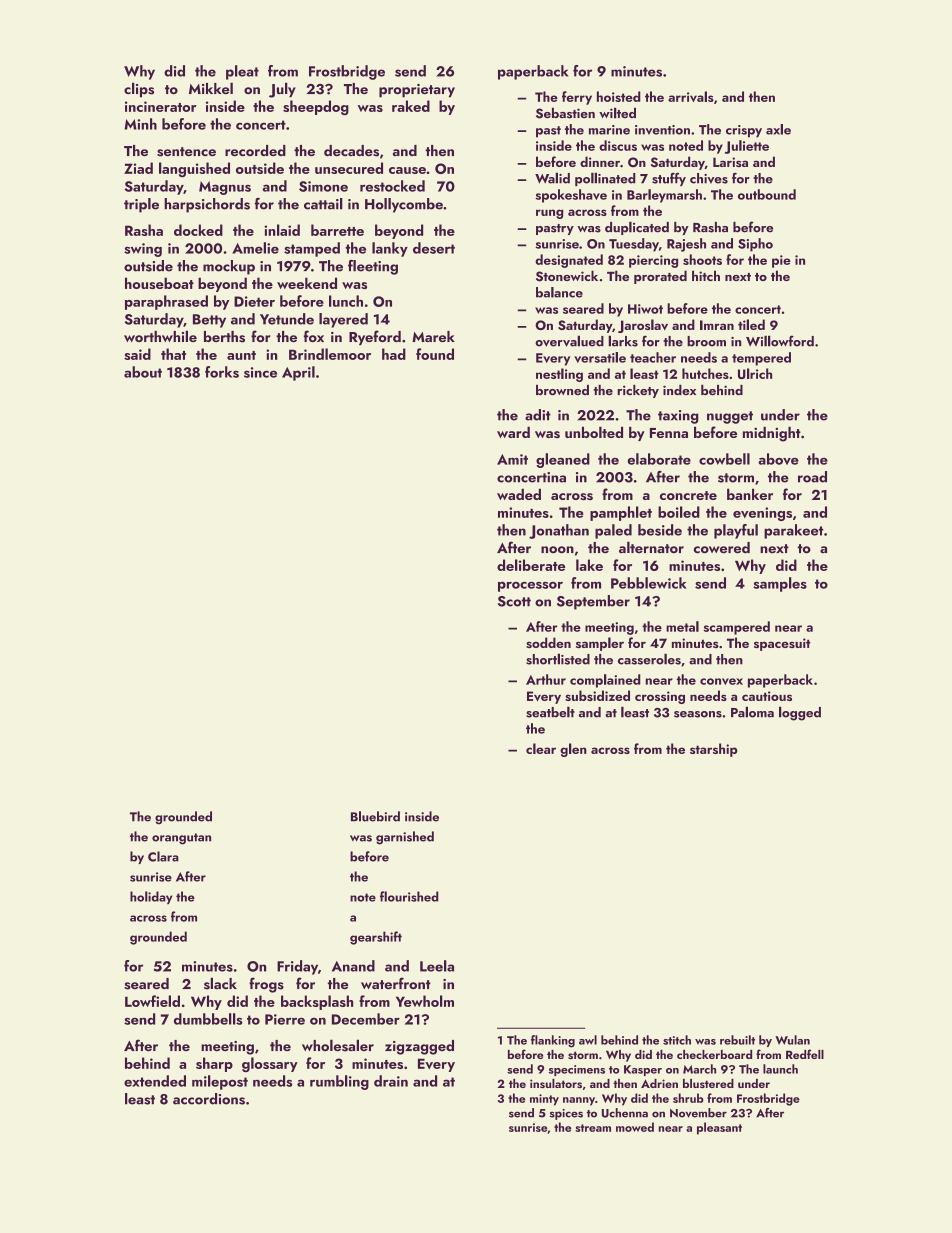 The height and width of the screenshot is (1233, 952). What do you see at coordinates (752, 712) in the screenshot?
I see `Paloma` at bounding box center [752, 712].
